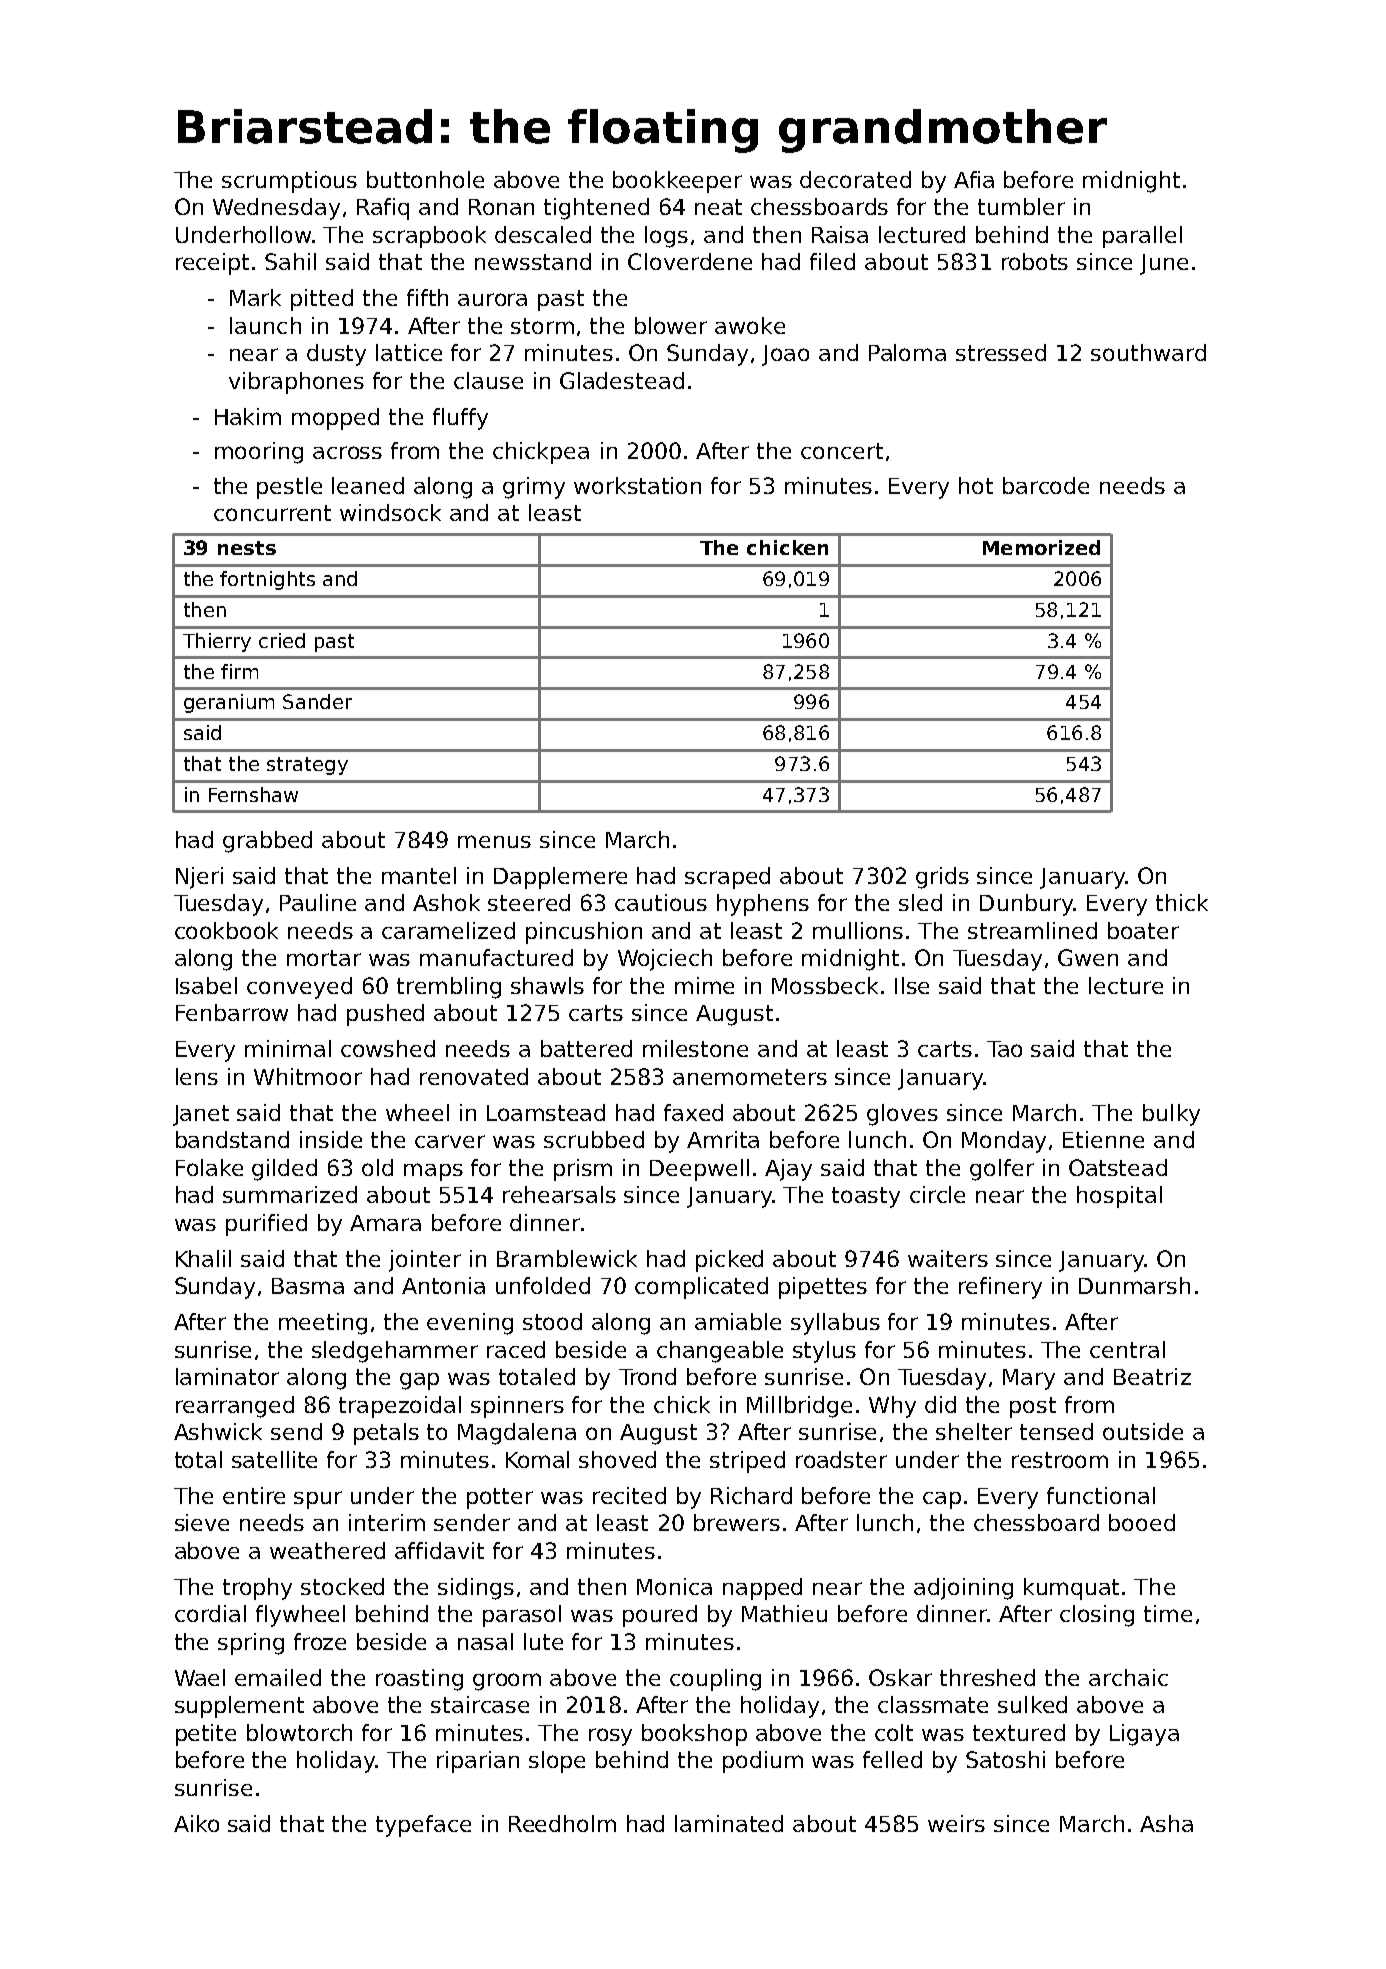 The height and width of the document is (1969, 1386). I want to click on Mathieu, so click(784, 1613).
